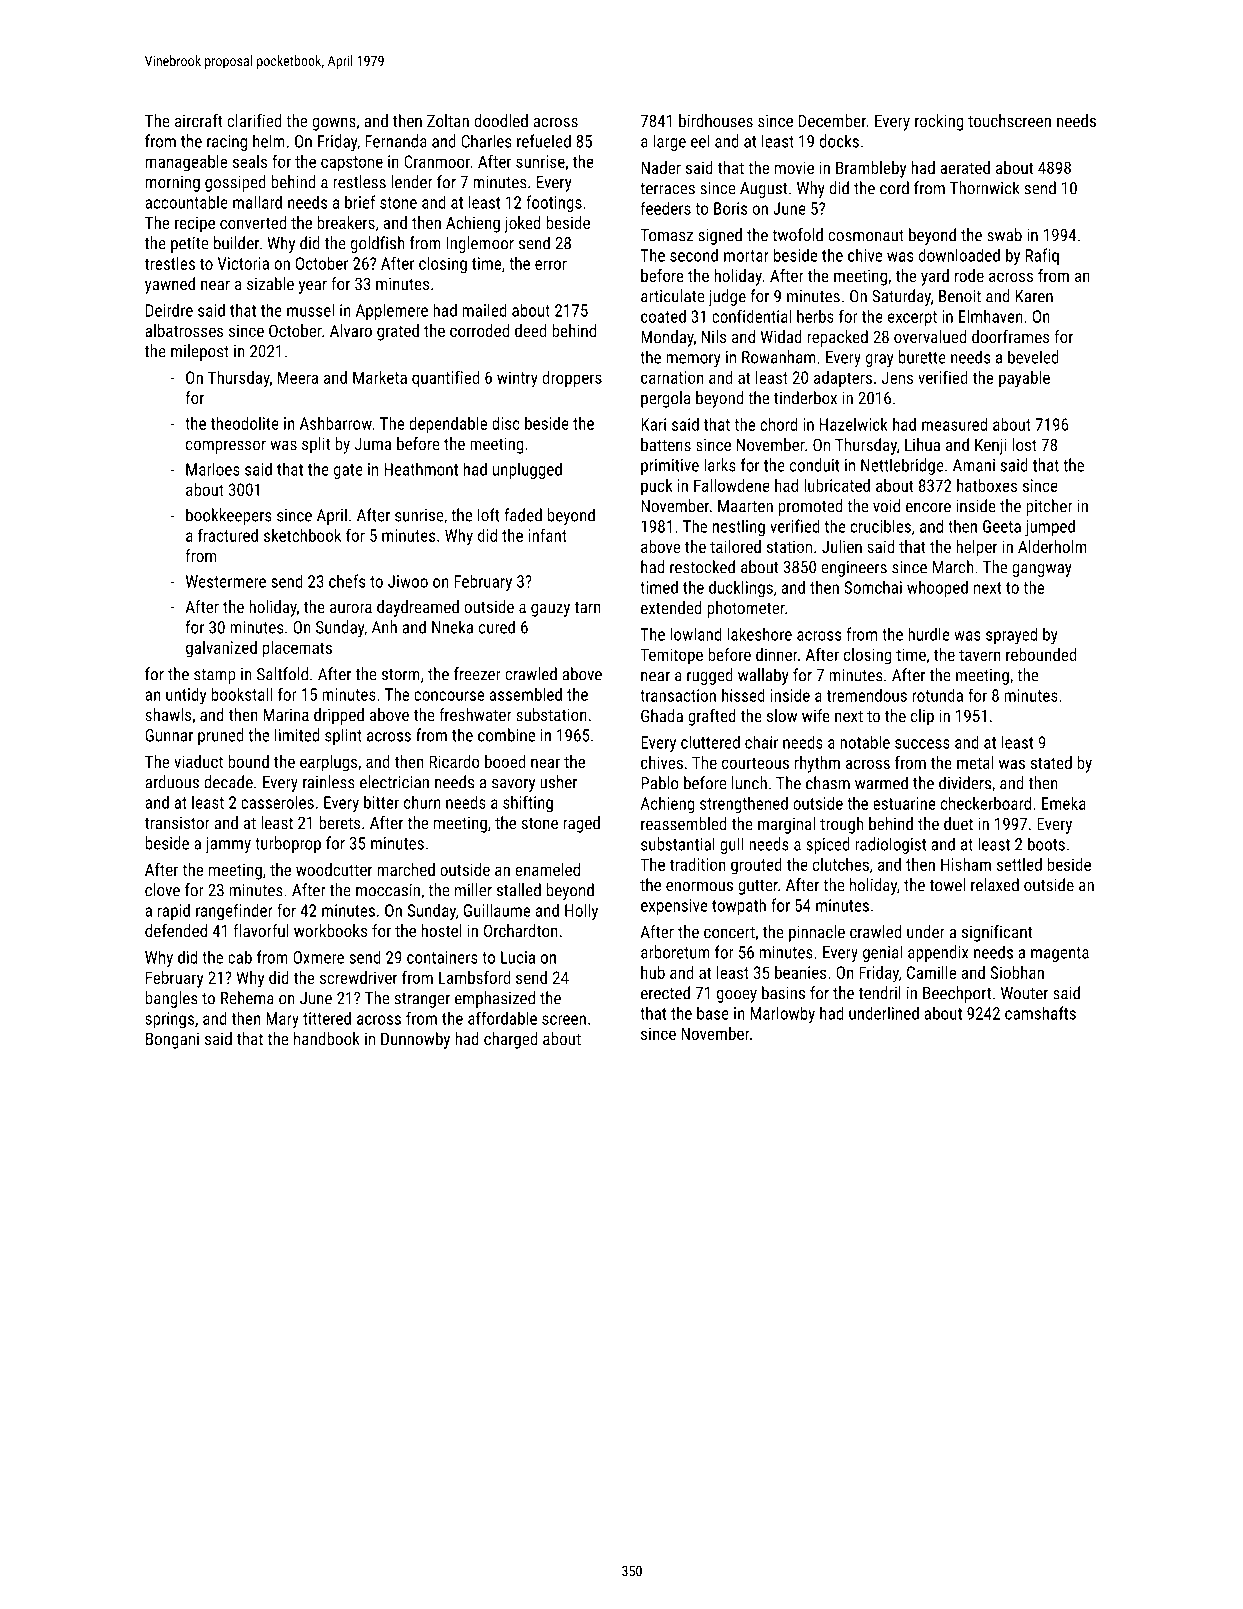  I want to click on base, so click(713, 1013).
